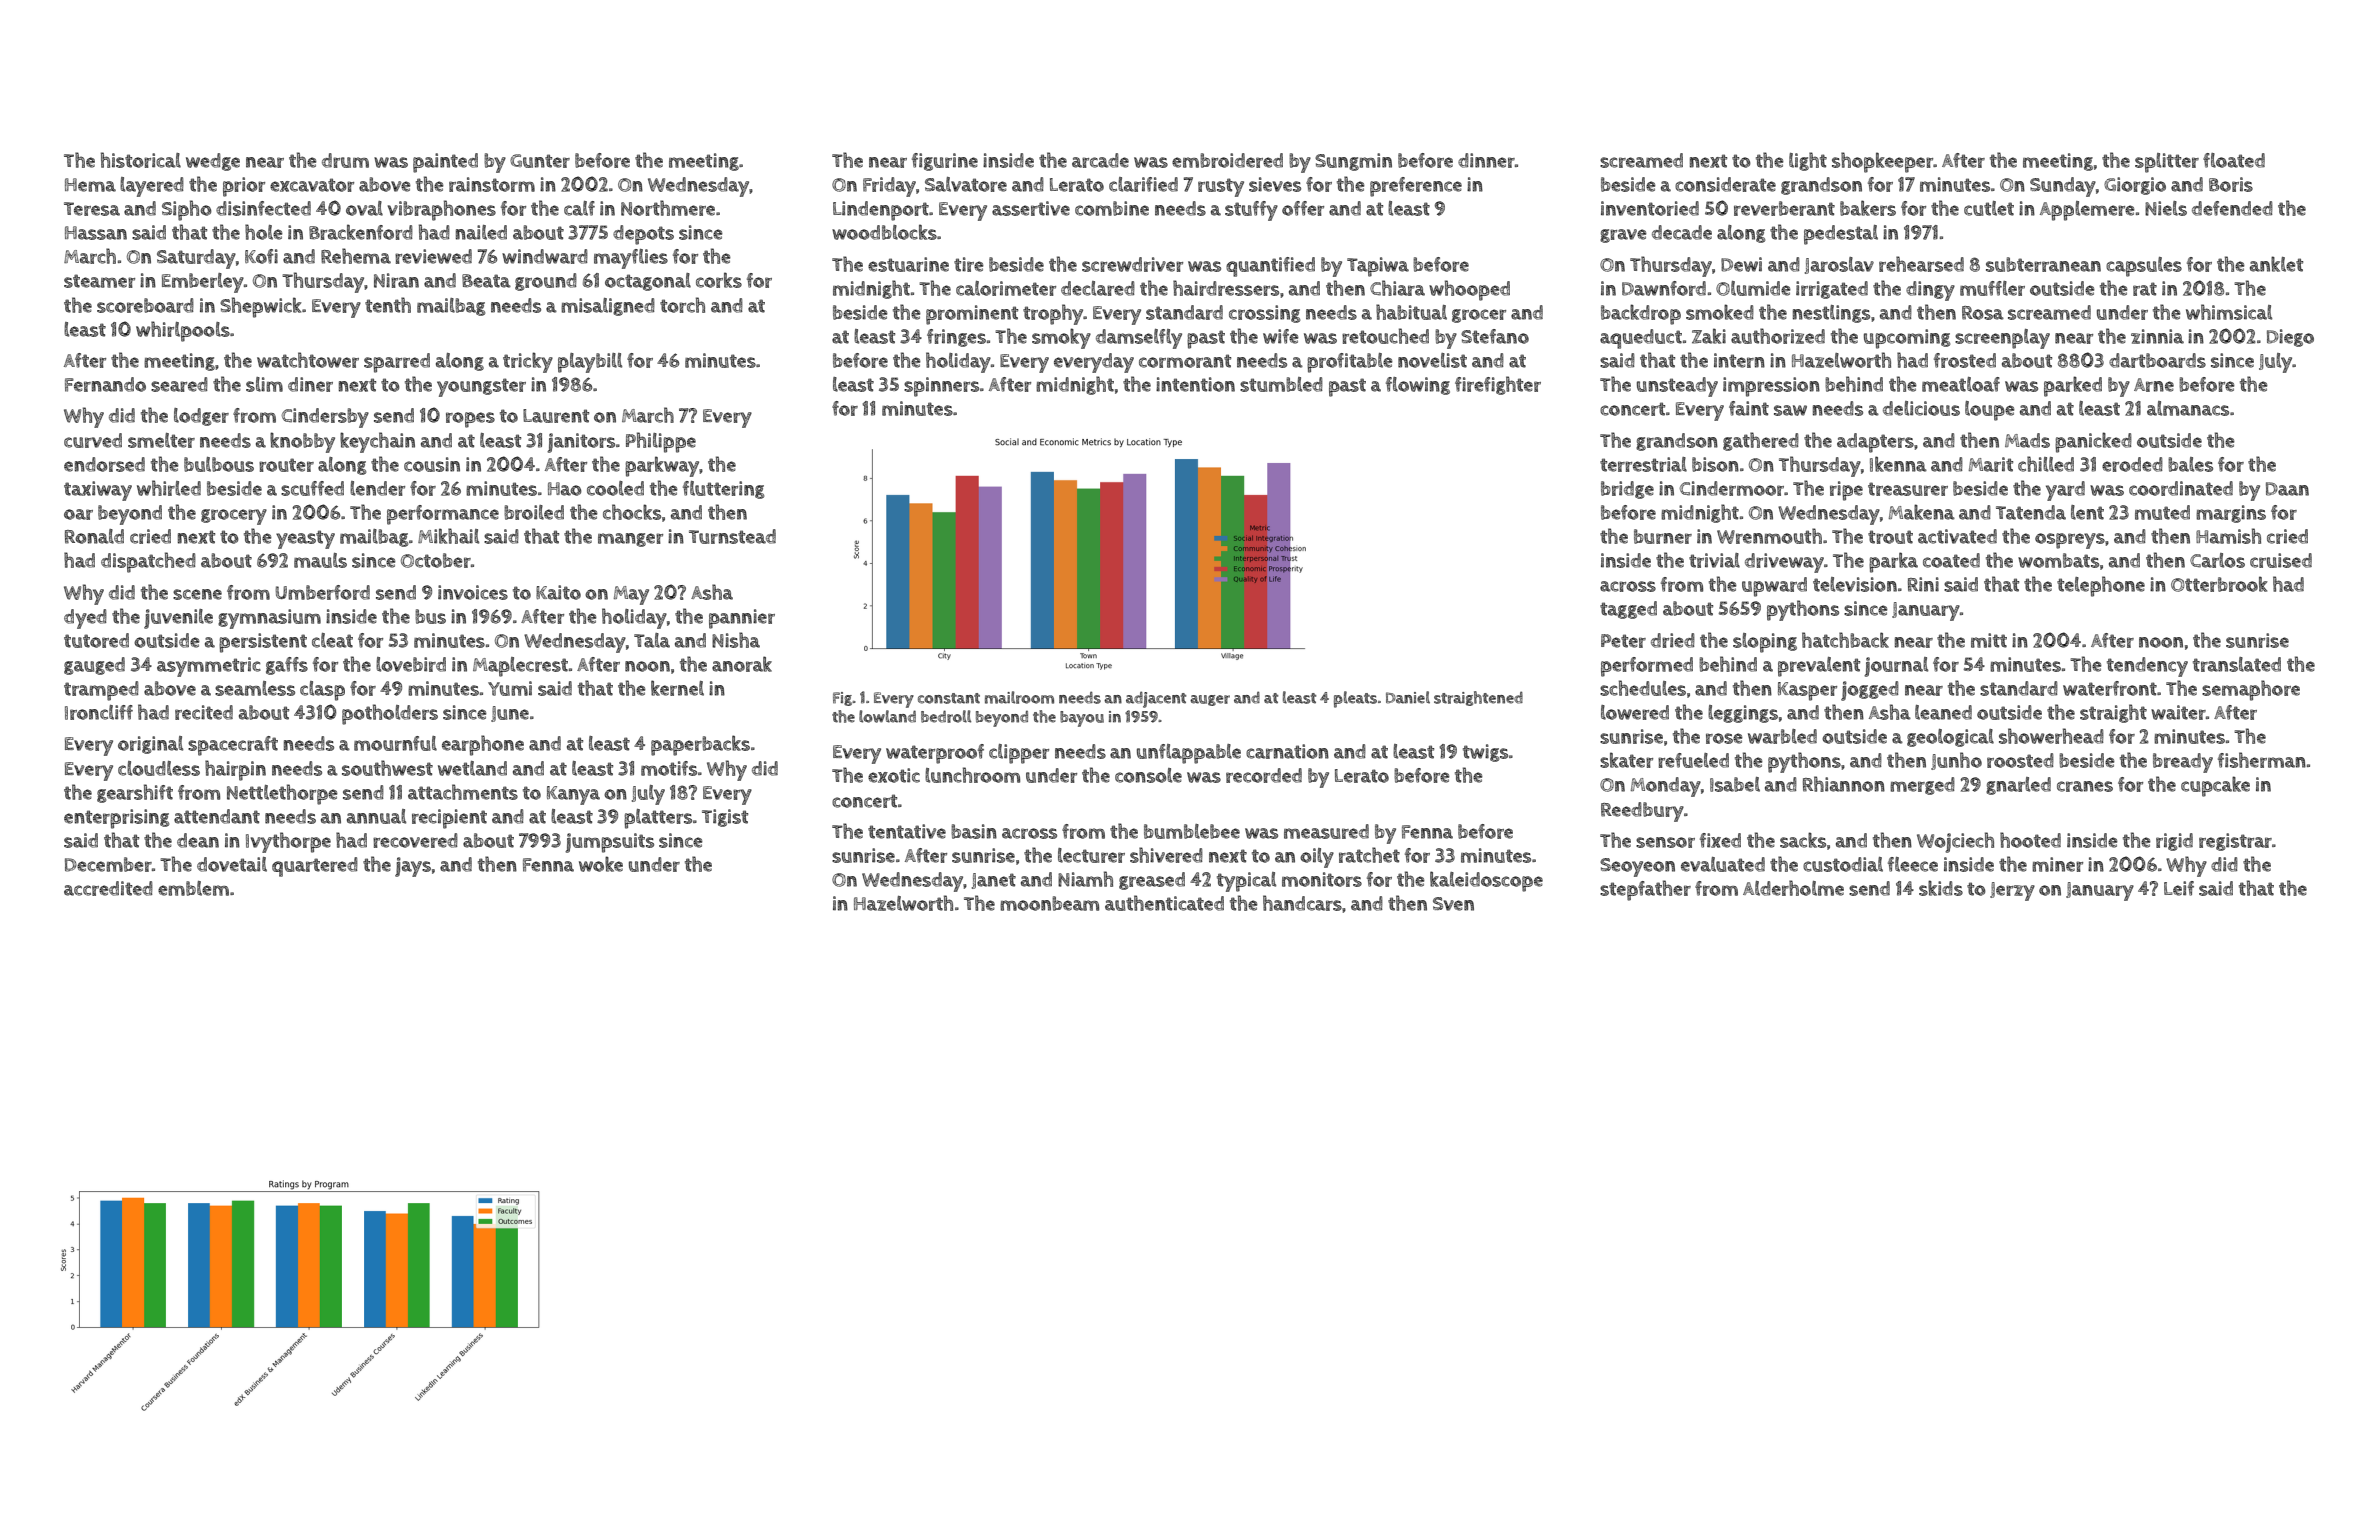  Describe the element at coordinates (540, 161) in the screenshot. I see `Gunter` at that location.
